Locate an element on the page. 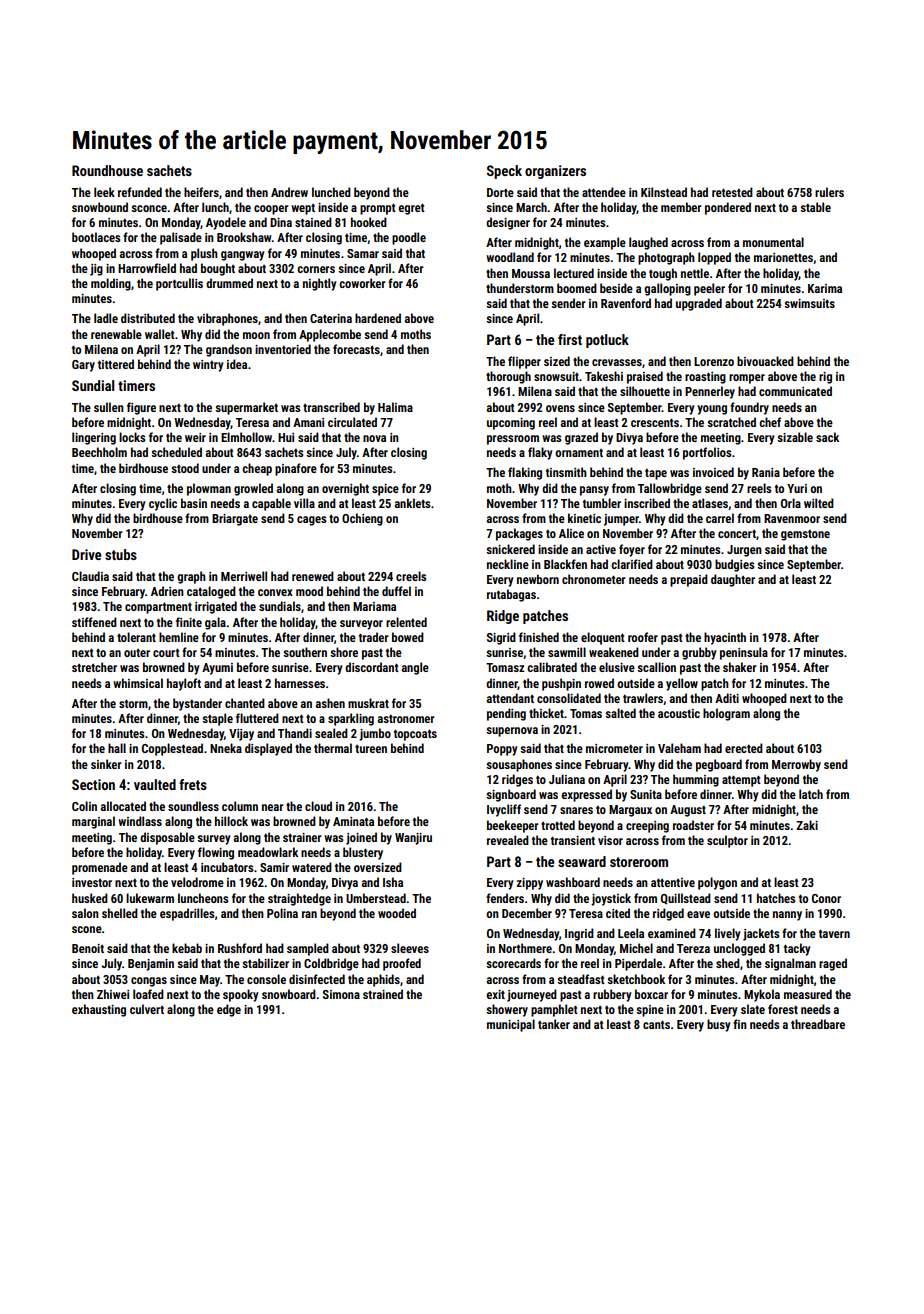  organizers is located at coordinates (555, 172).
